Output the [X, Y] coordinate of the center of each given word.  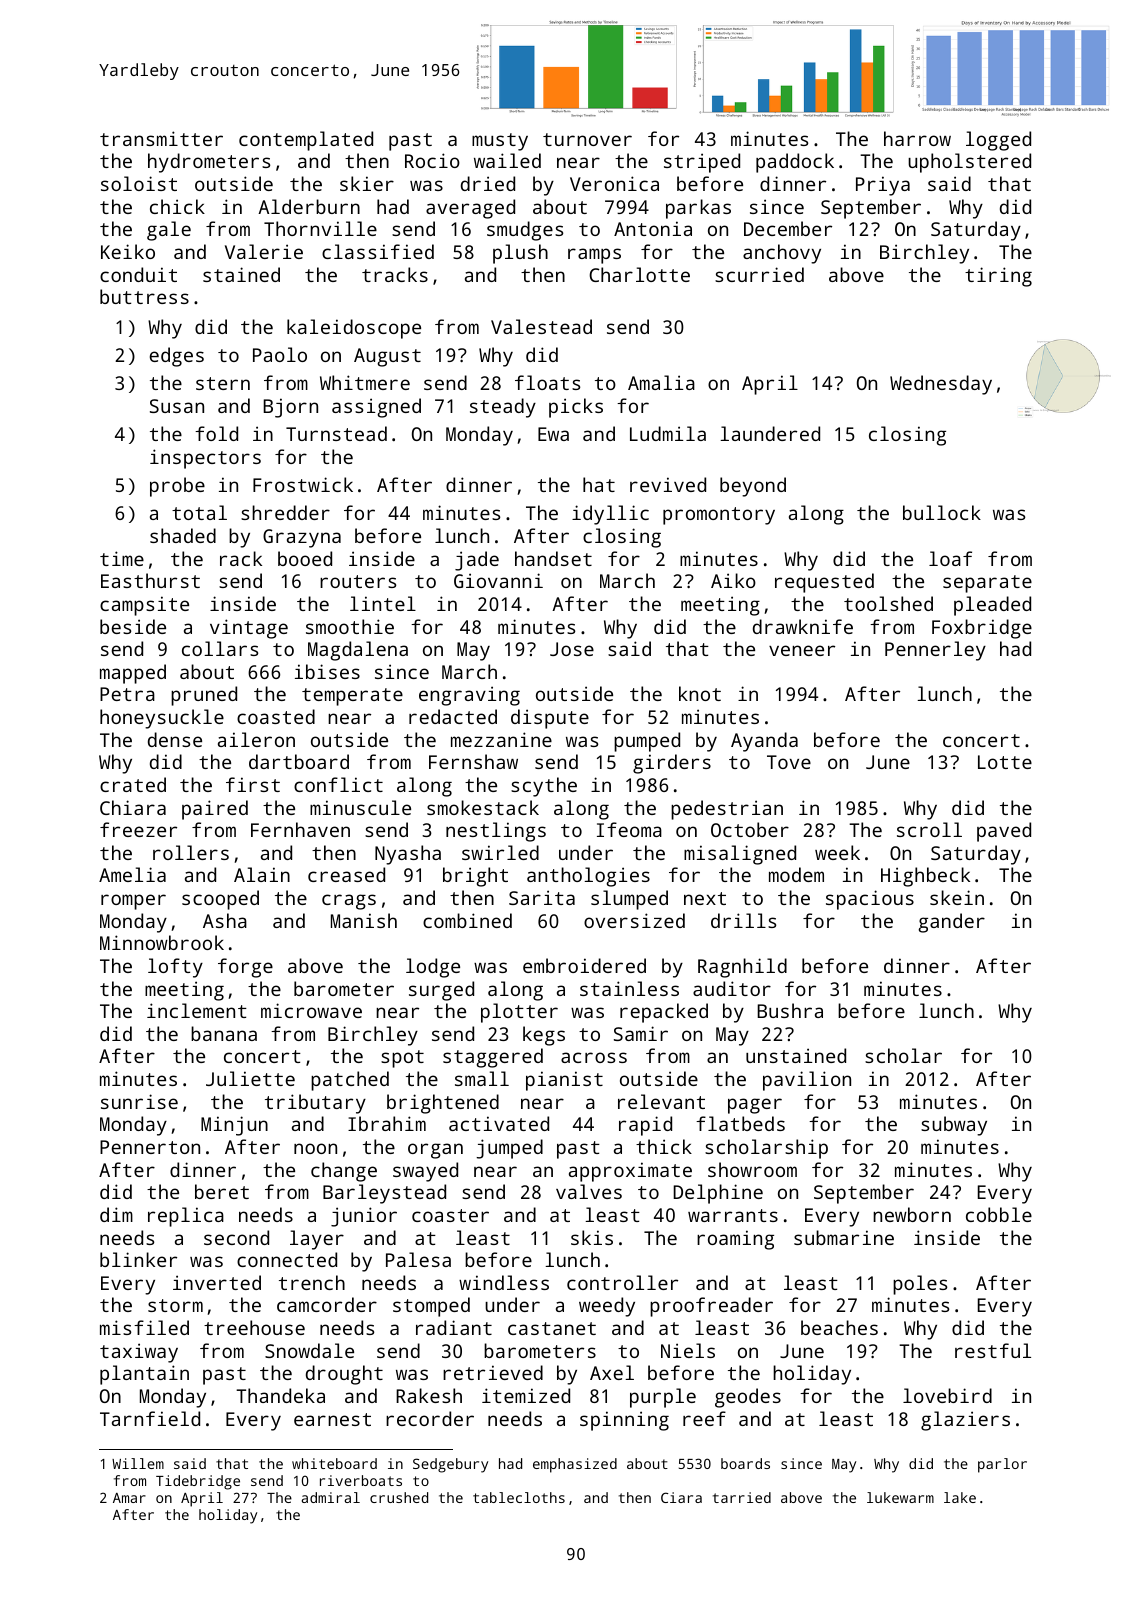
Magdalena [358, 651]
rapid [645, 1126]
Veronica [614, 183]
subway [954, 1126]
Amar [129, 1498]
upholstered [969, 163]
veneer [802, 650]
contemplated [306, 141]
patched [350, 1081]
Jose [572, 649]
